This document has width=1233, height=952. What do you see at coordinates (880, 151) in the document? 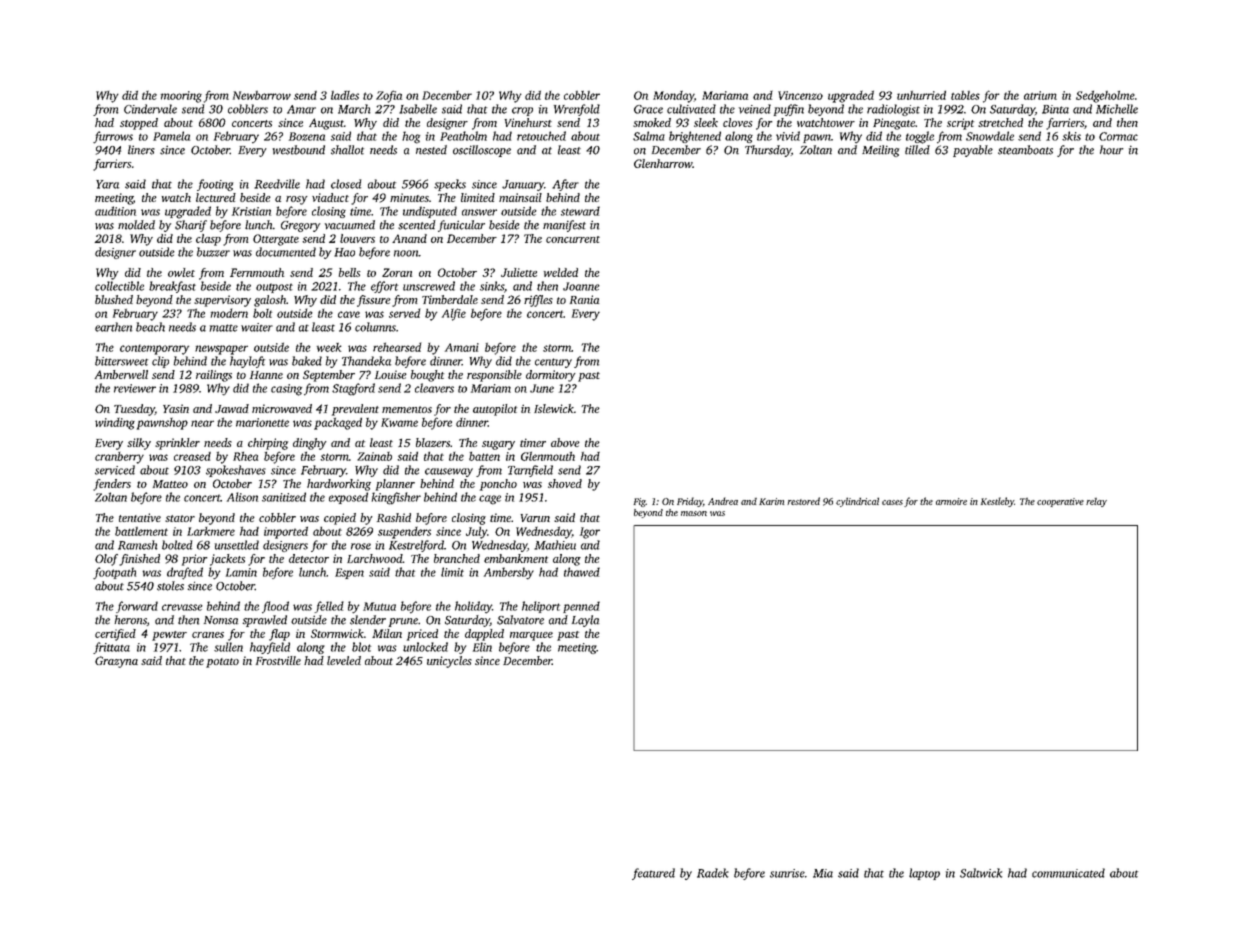
I see `Meiling` at bounding box center [880, 151].
